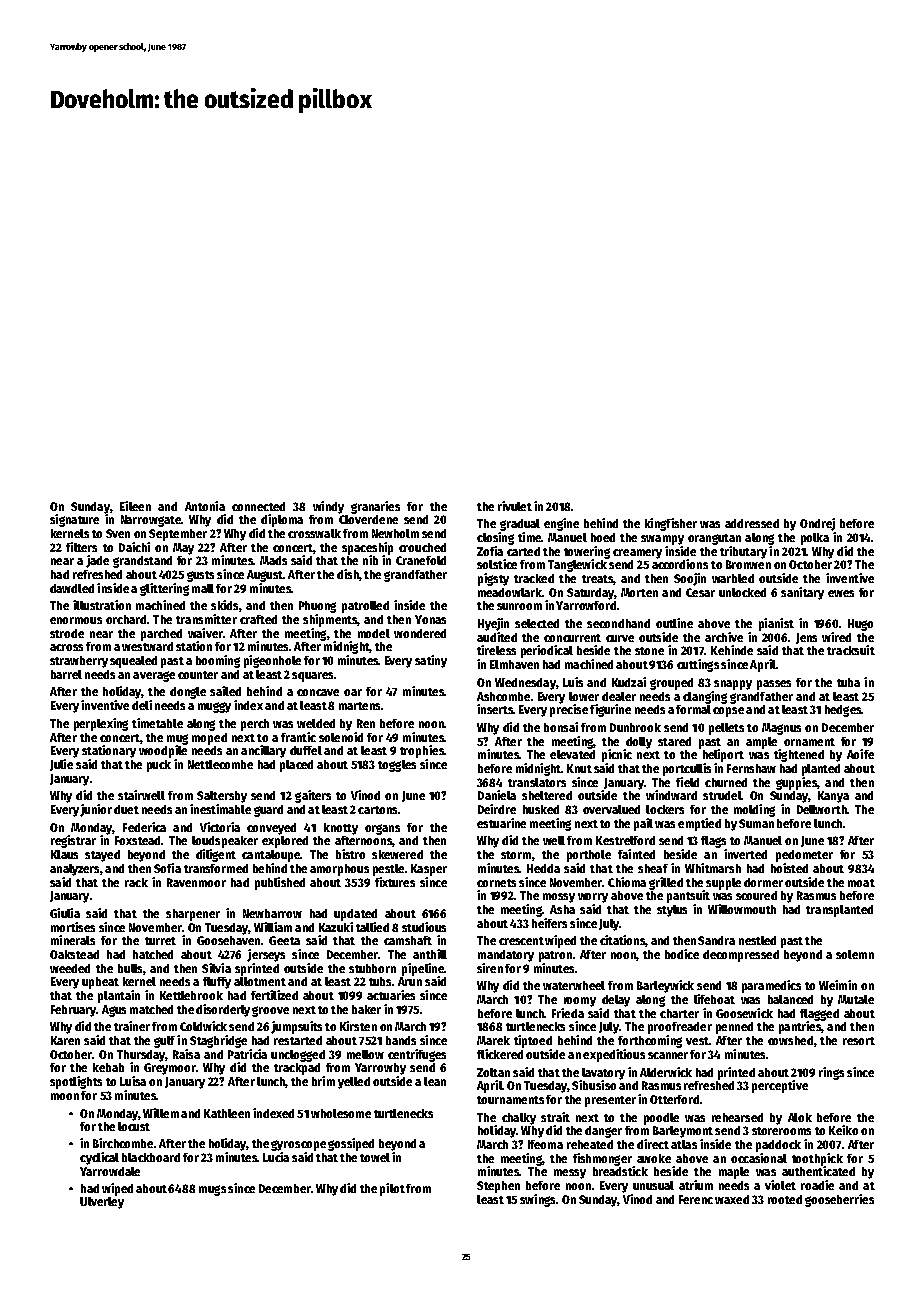 This document has width=924, height=1308. Describe the element at coordinates (861, 883) in the document. I see `moat` at that location.
